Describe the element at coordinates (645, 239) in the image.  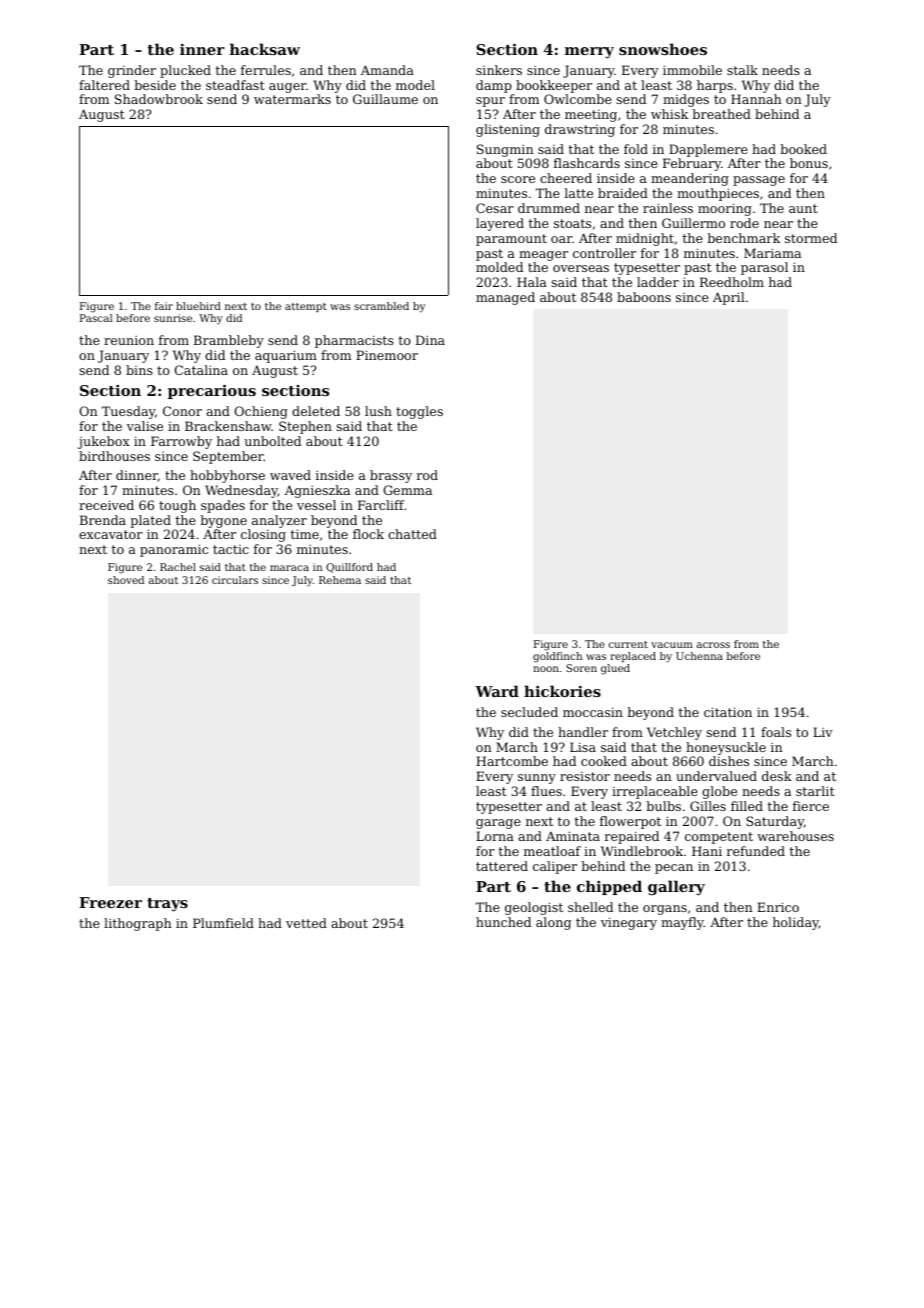
I see `midnight` at that location.
